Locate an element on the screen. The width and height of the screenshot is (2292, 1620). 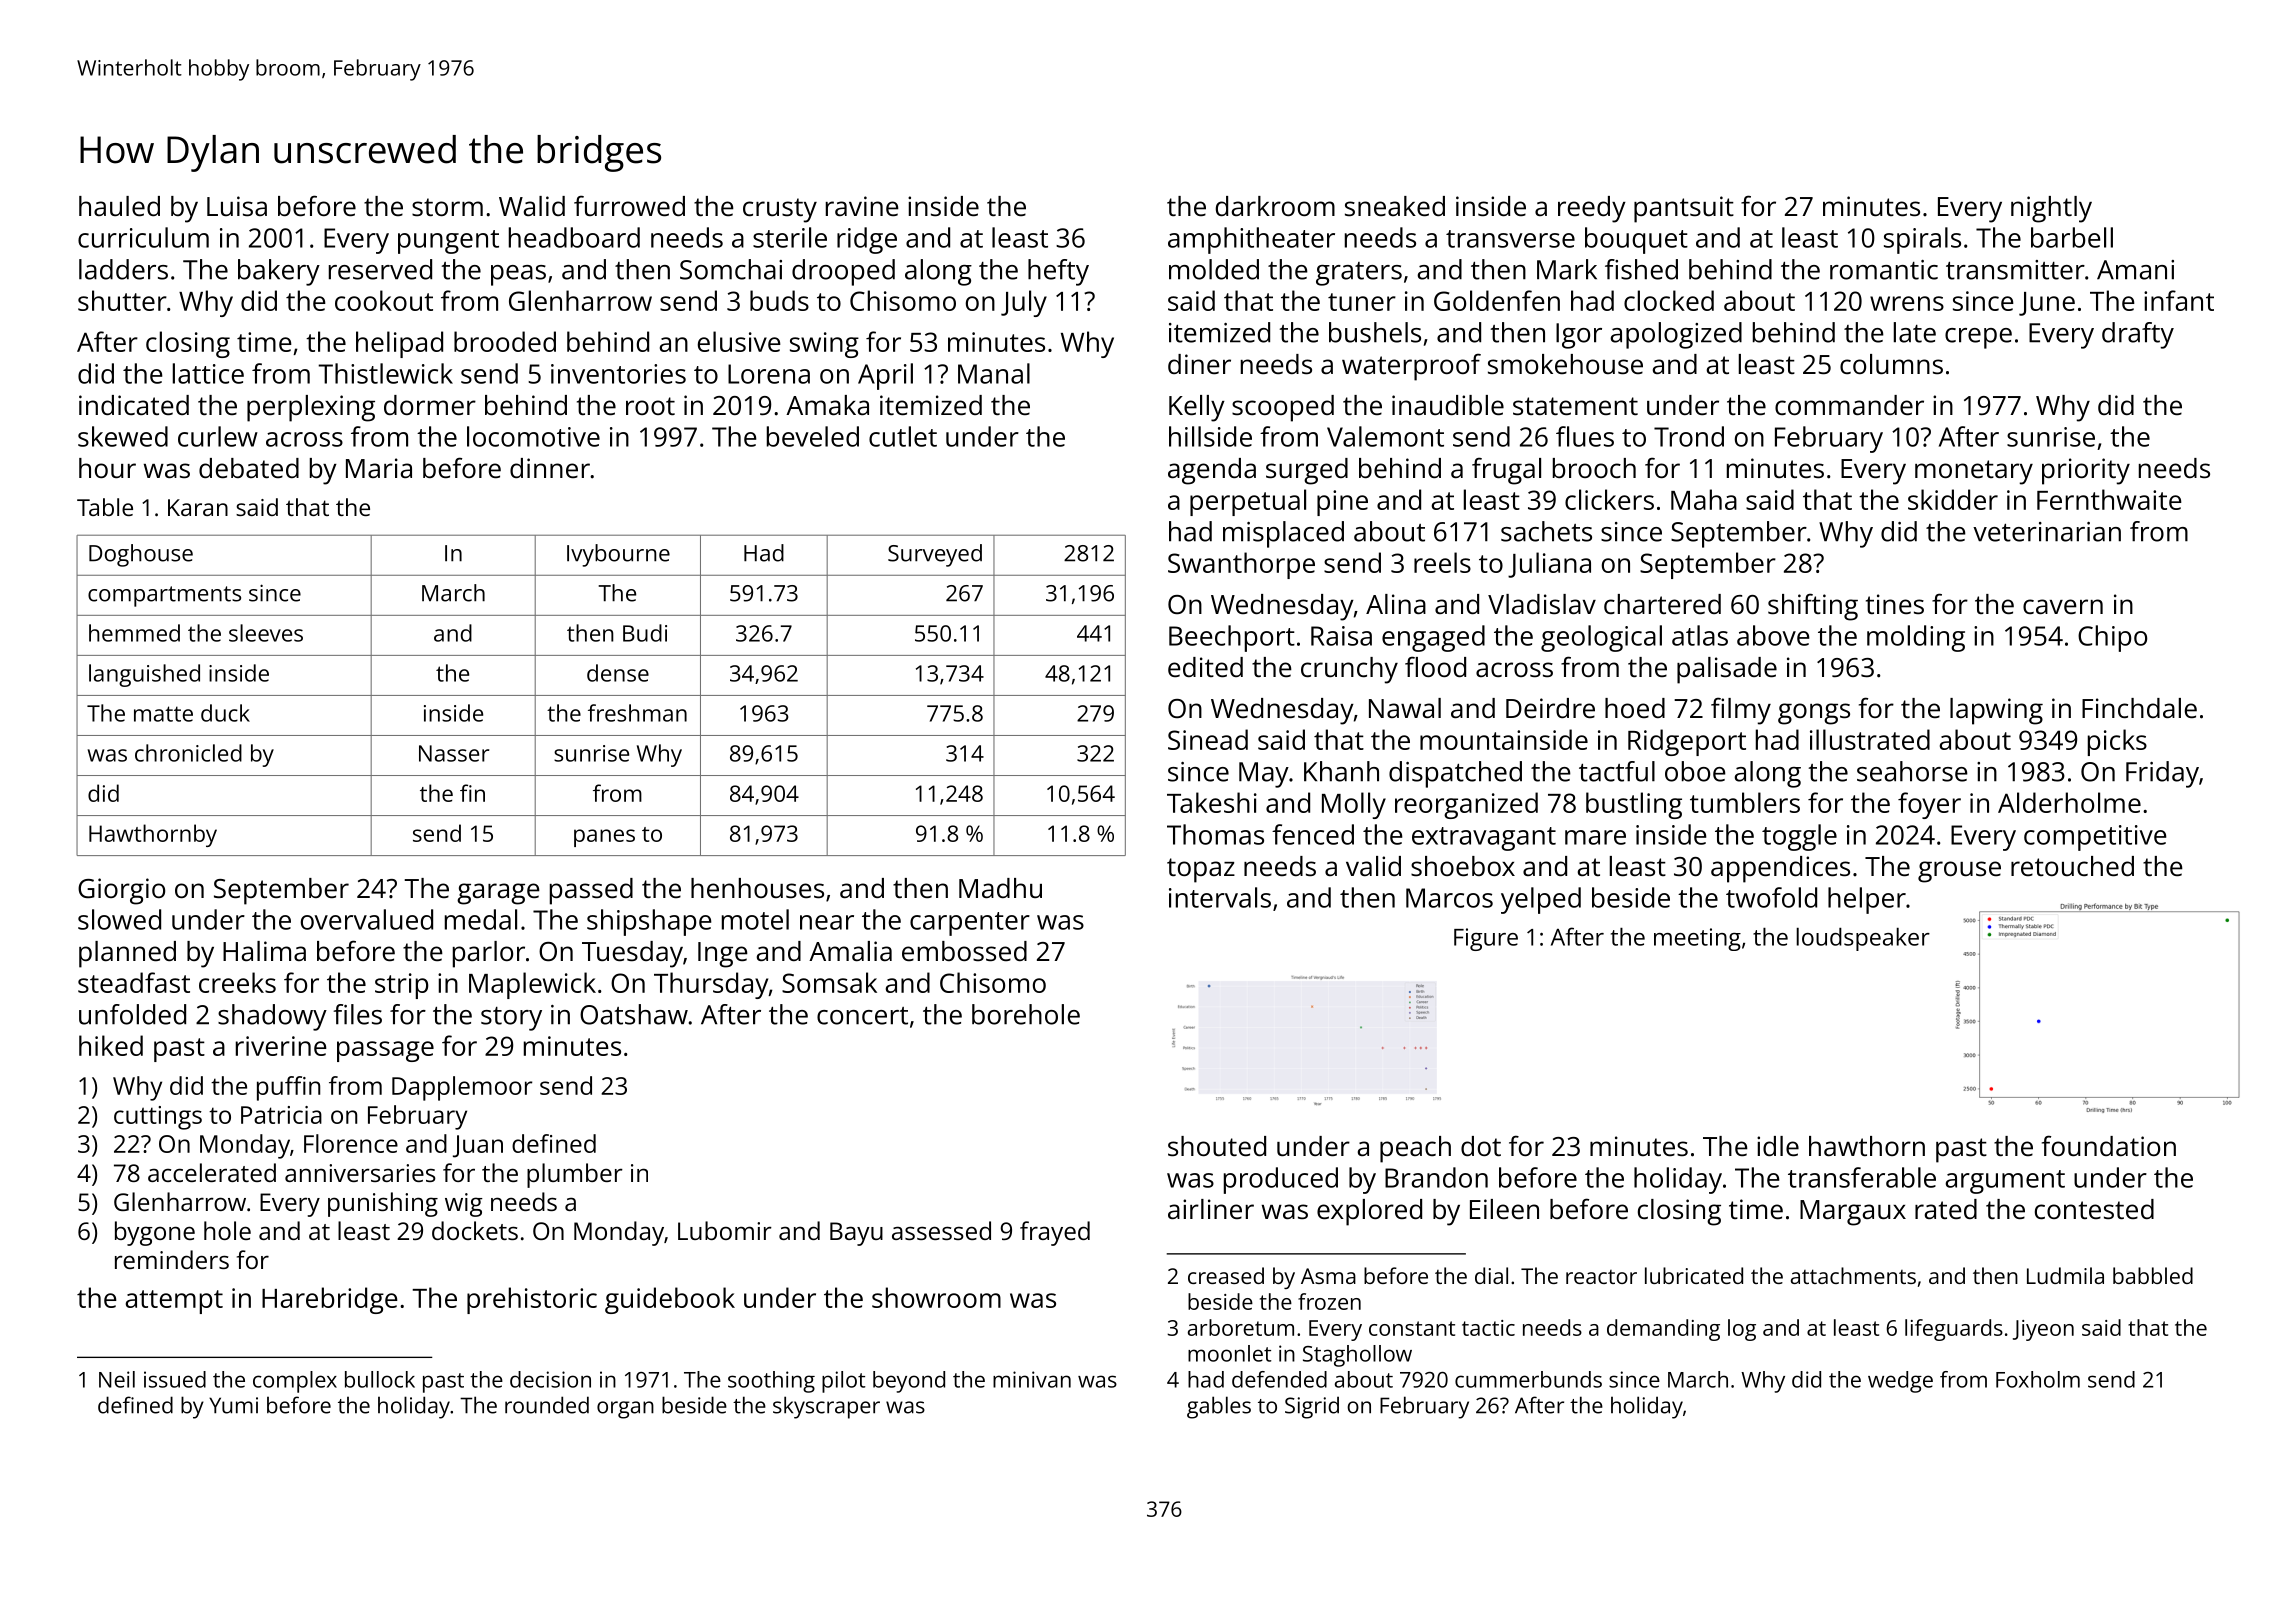
shouted is located at coordinates (1217, 1146).
